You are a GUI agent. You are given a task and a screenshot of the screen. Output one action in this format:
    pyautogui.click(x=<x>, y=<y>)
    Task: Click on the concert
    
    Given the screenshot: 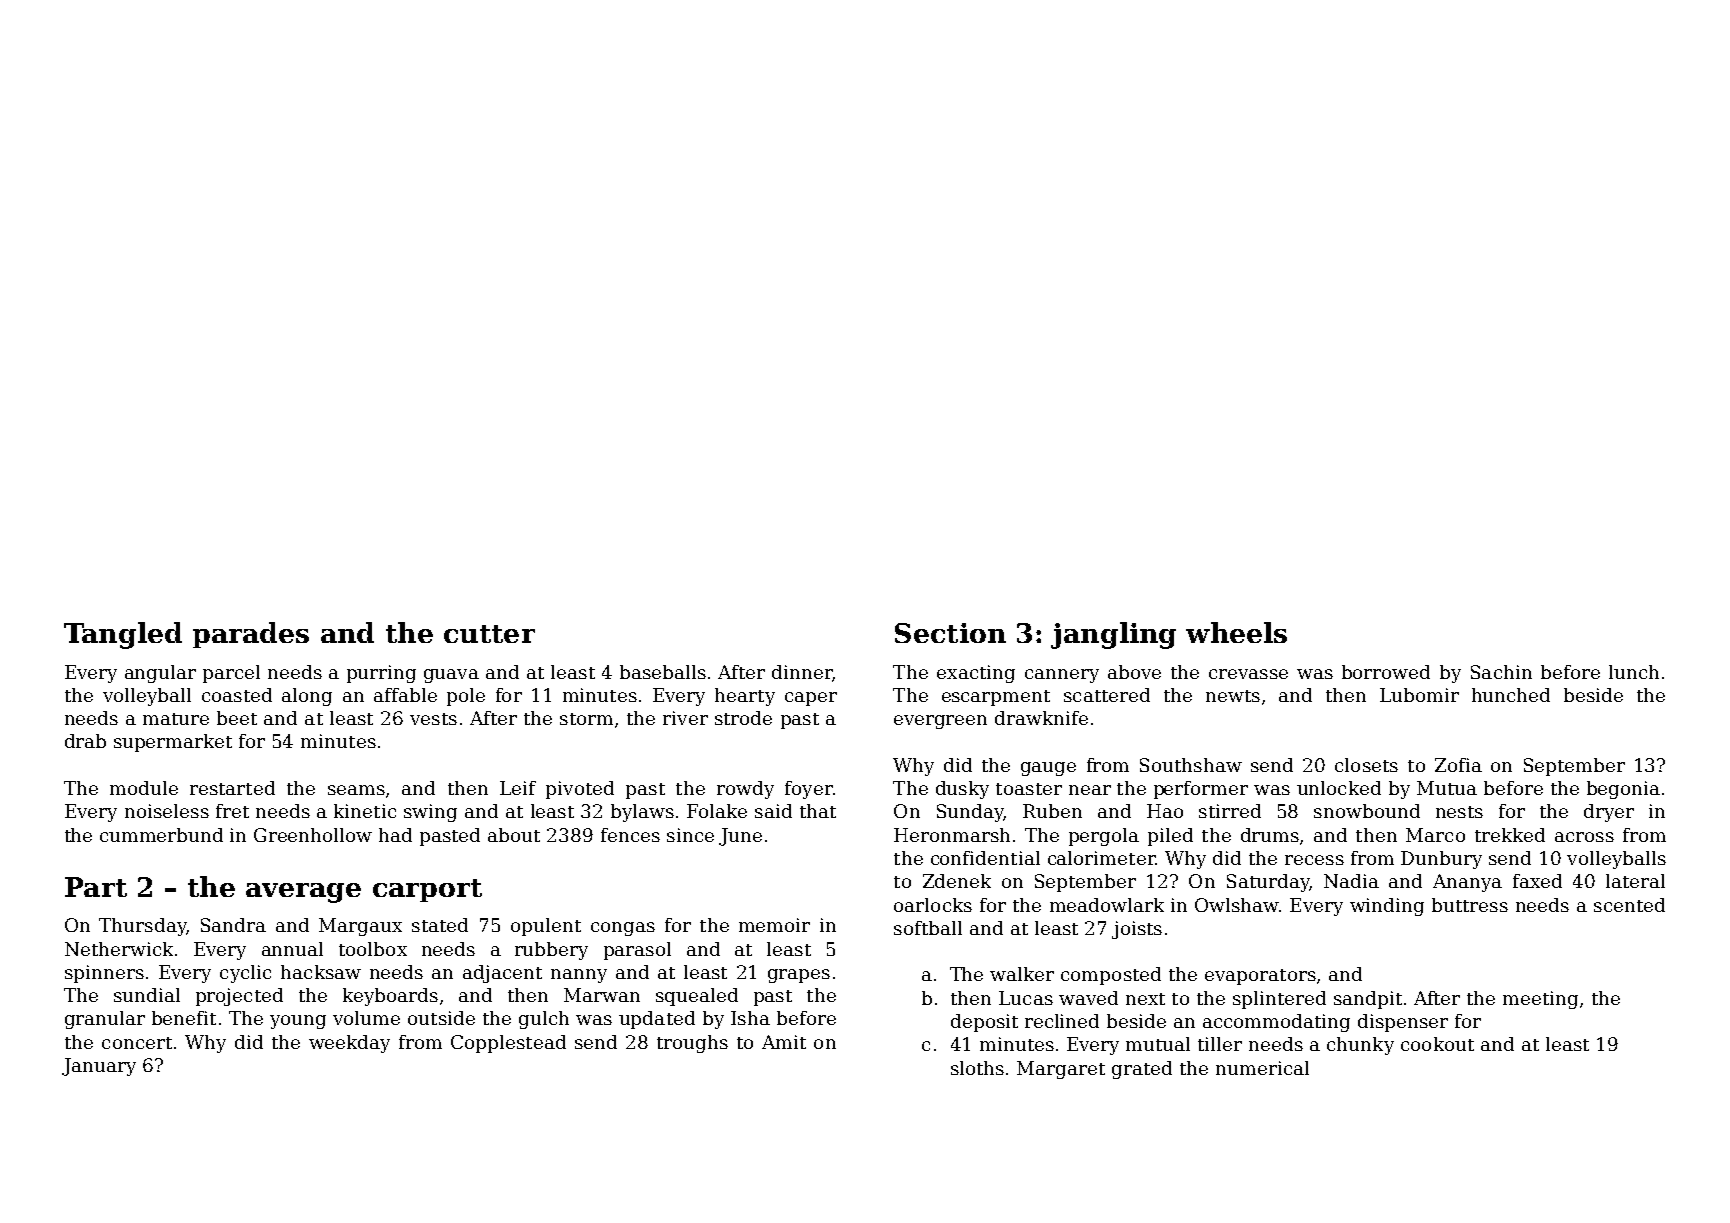 What is the action you would take?
    pyautogui.click(x=137, y=1043)
